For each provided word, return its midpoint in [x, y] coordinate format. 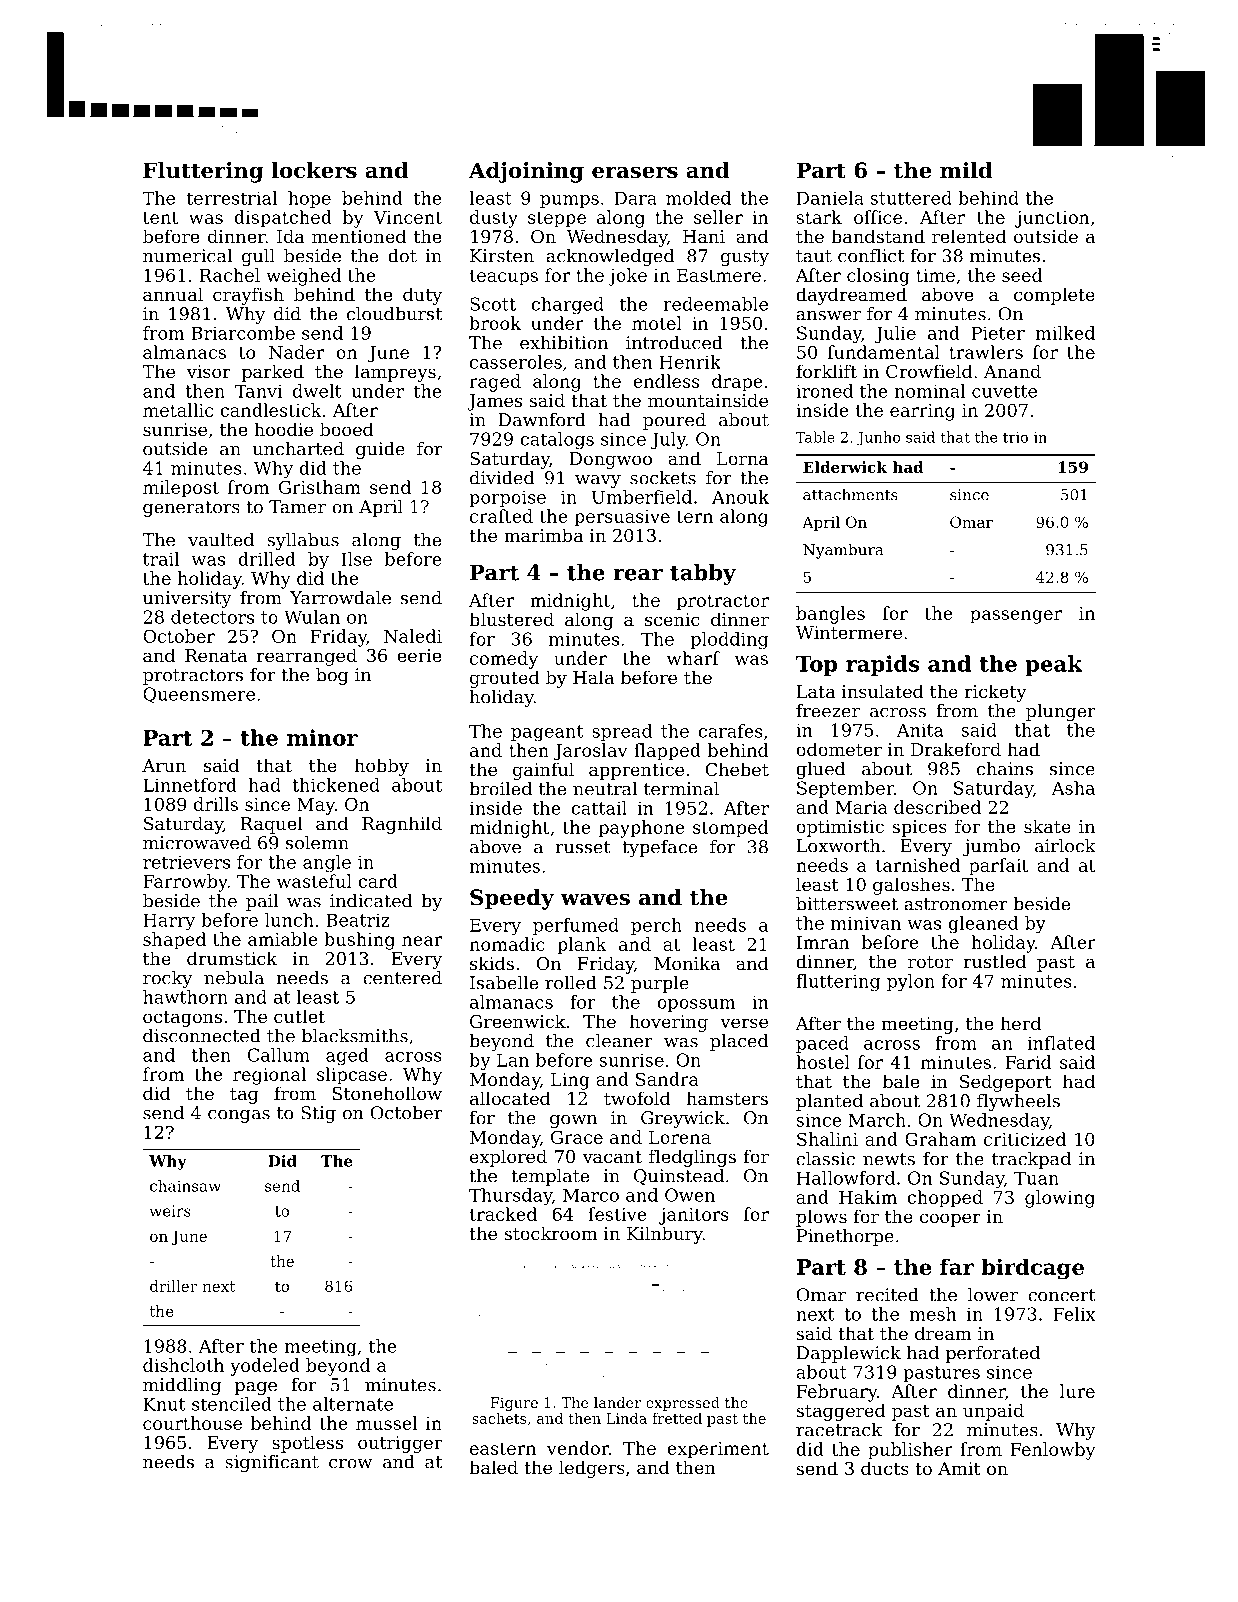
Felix [1074, 1314]
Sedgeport [1006, 1083]
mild [966, 170]
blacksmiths [355, 1036]
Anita [920, 730]
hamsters [727, 1098]
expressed [683, 1404]
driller [173, 1286]
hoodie [283, 429]
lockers [314, 170]
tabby [703, 574]
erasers [635, 172]
